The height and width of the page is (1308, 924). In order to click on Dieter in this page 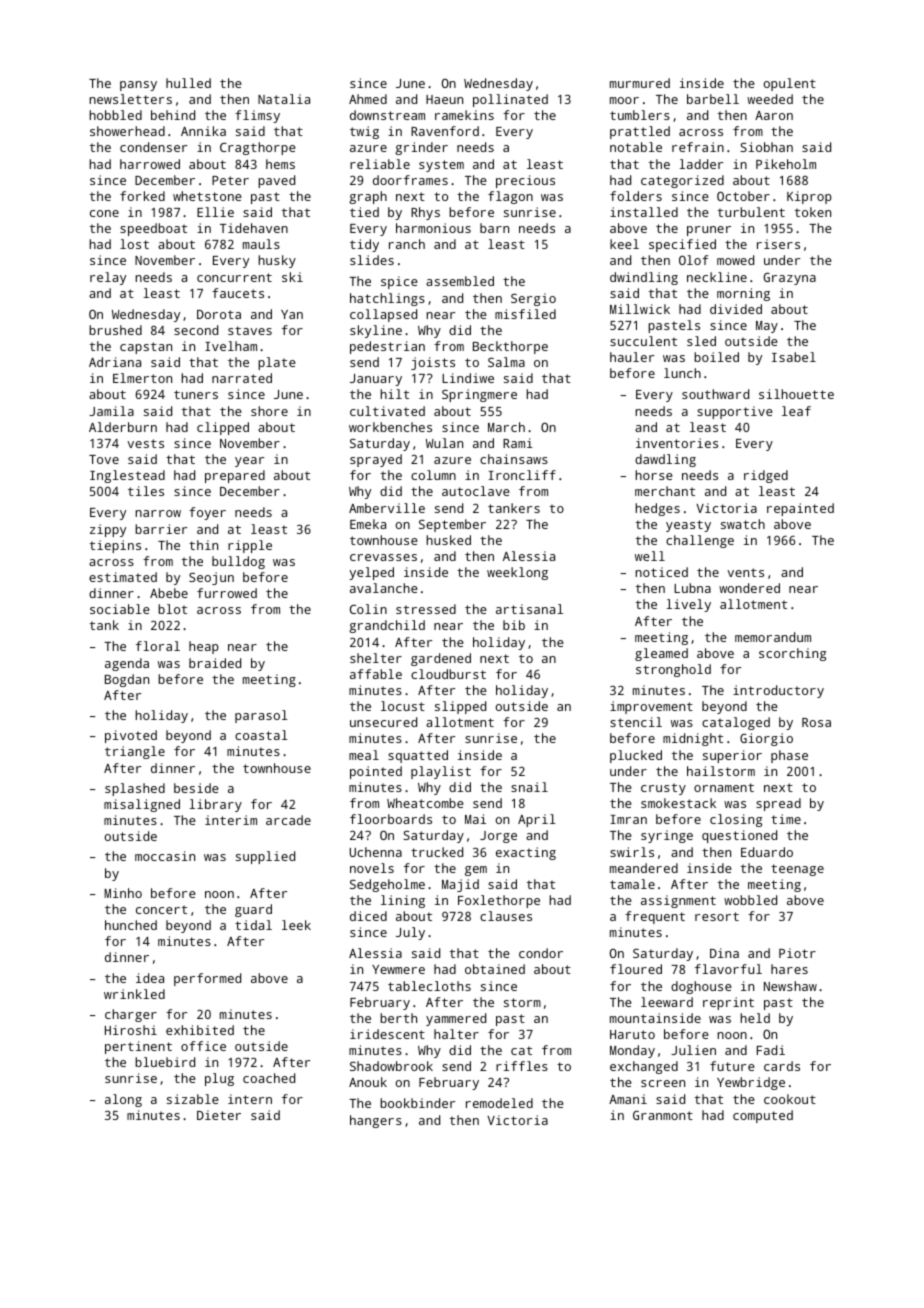, I will do `click(219, 1115)`.
